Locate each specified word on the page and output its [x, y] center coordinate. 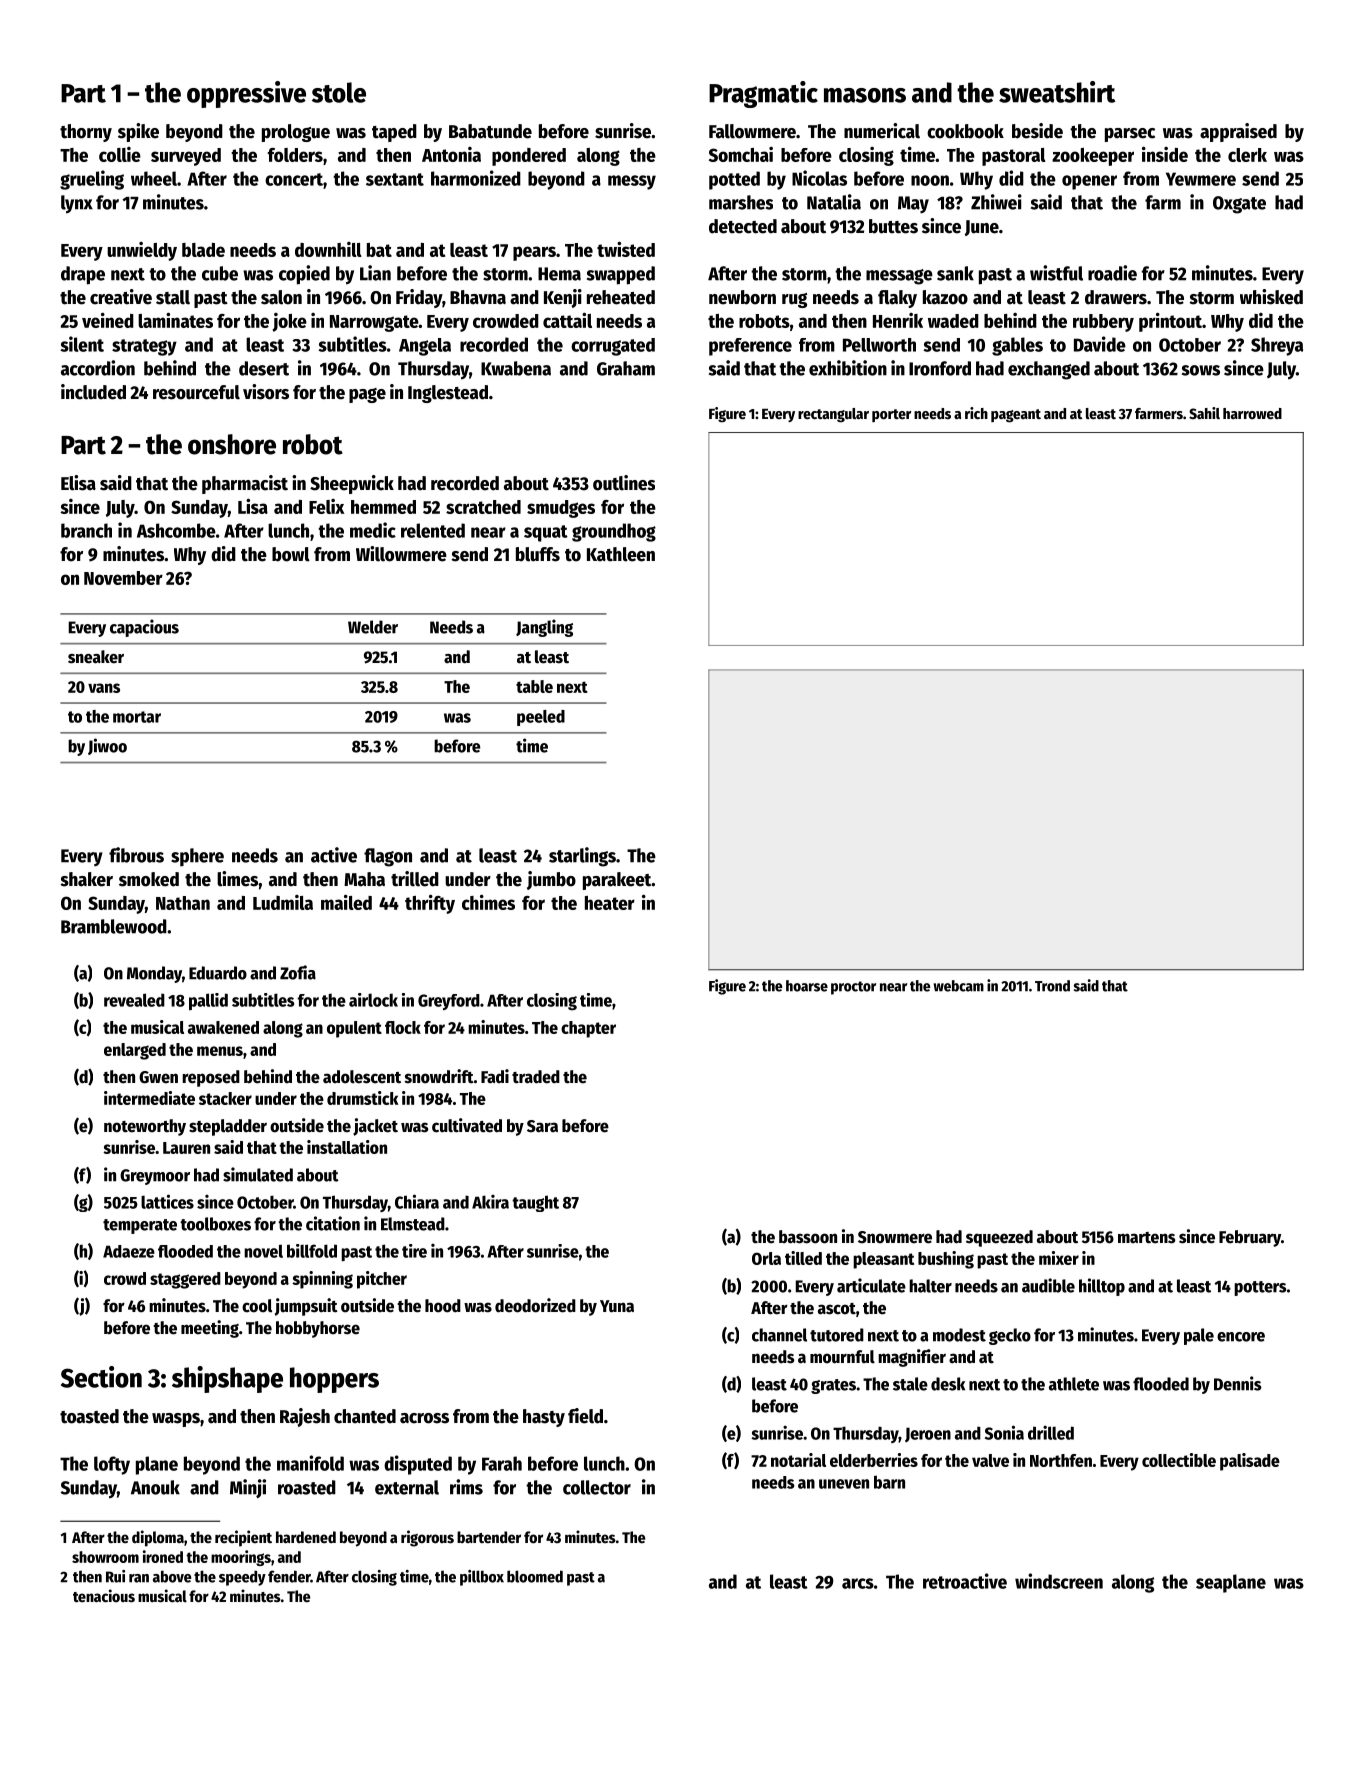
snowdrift [439, 1076]
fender [289, 1576]
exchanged [1049, 370]
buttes [893, 226]
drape [83, 275]
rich [976, 413]
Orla [766, 1258]
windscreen [1059, 1581]
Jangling [544, 628]
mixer [1059, 1258]
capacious [144, 628]
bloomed [535, 1576]
